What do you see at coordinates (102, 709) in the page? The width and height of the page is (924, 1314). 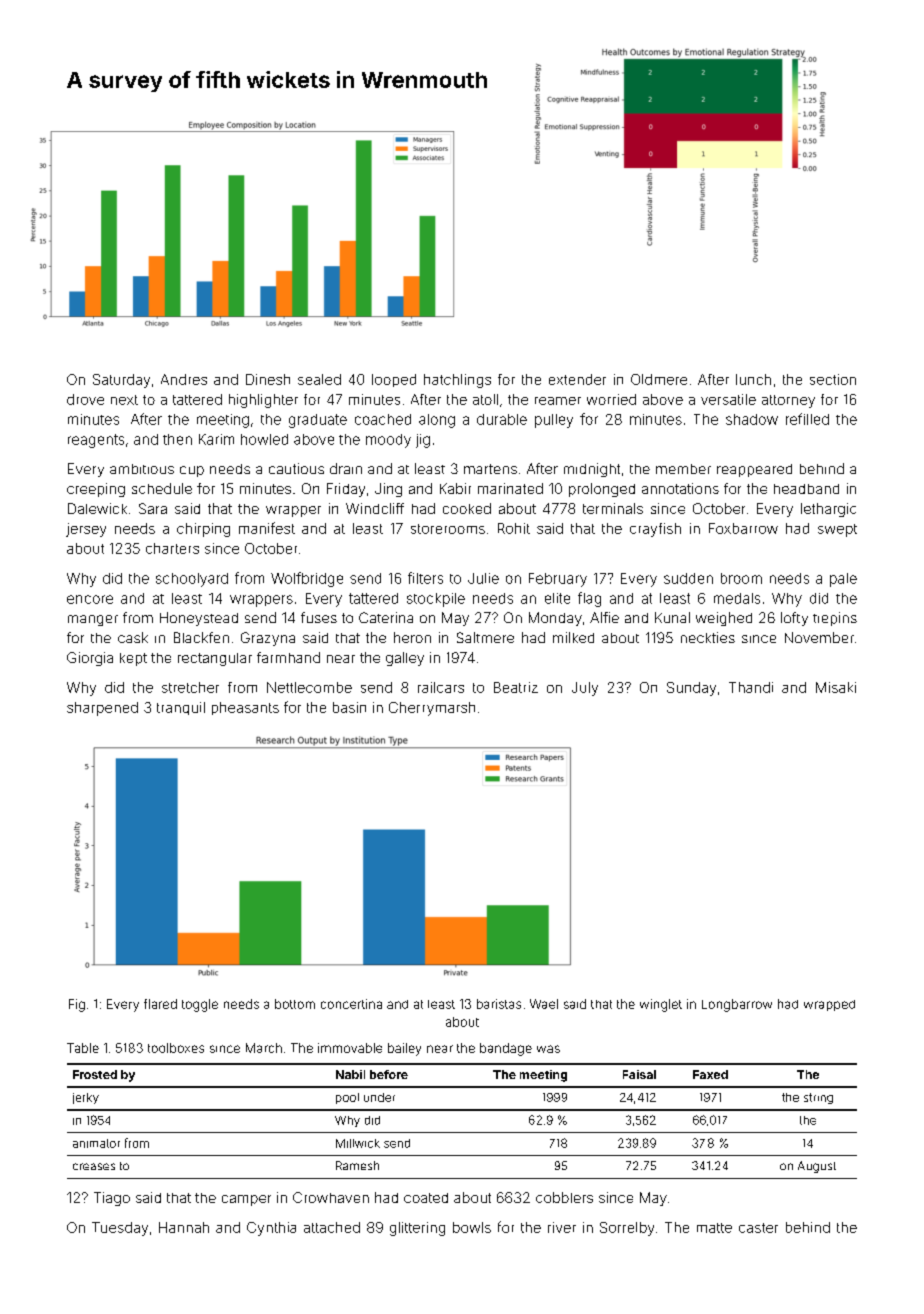 I see `sharpened` at bounding box center [102, 709].
